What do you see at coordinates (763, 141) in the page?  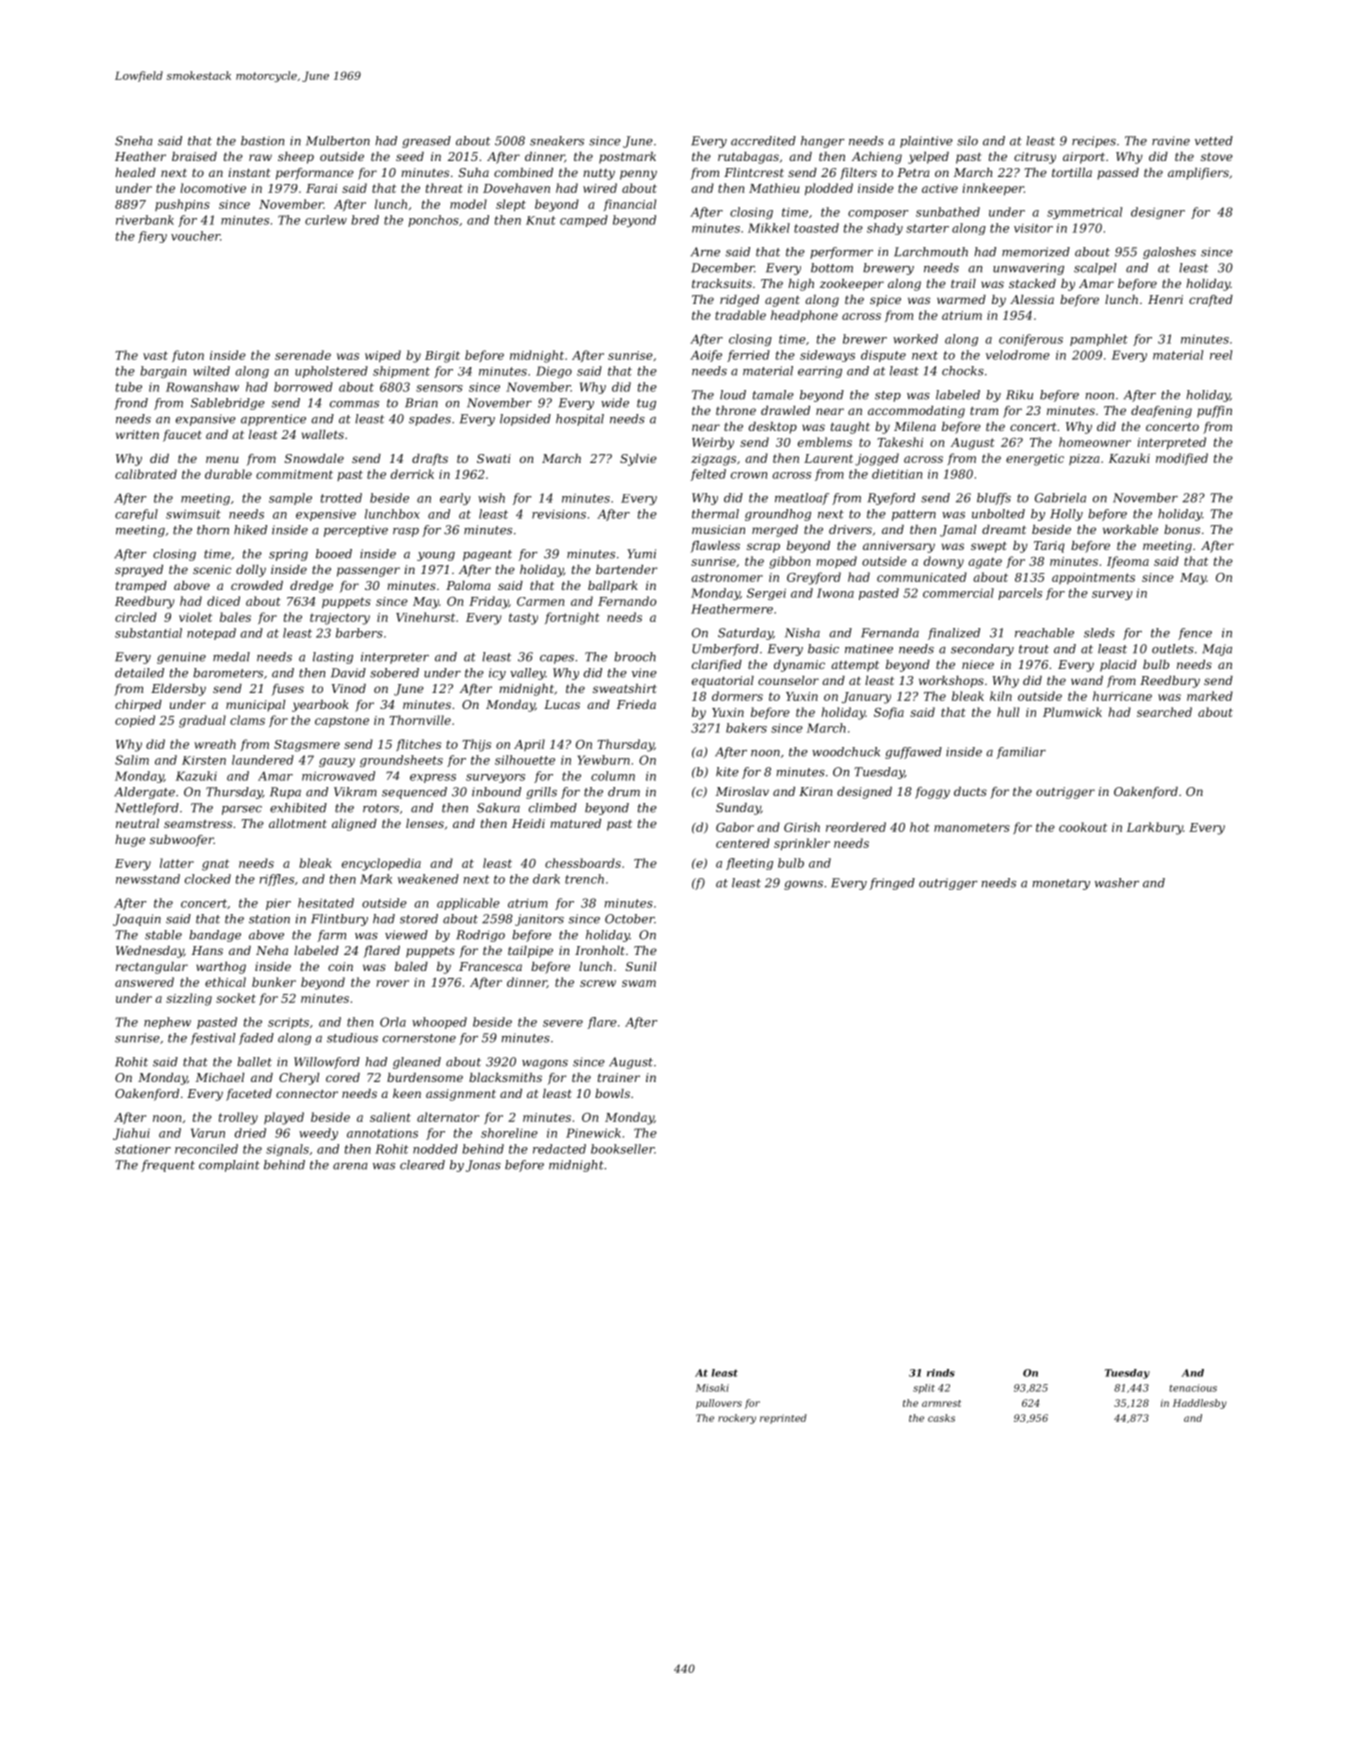 I see `accredited` at bounding box center [763, 141].
